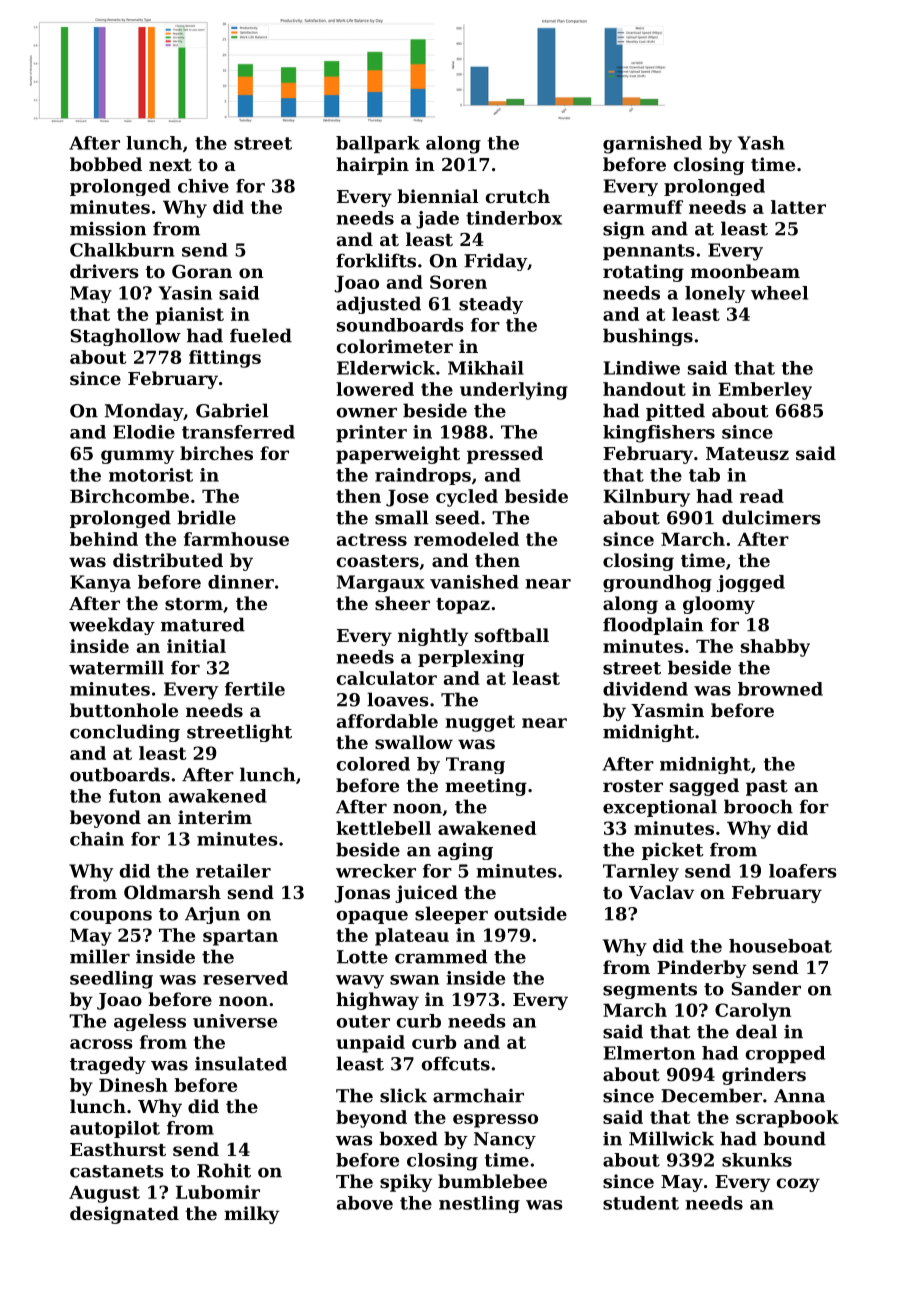 The image size is (908, 1316). I want to click on autopilot, so click(115, 1129).
